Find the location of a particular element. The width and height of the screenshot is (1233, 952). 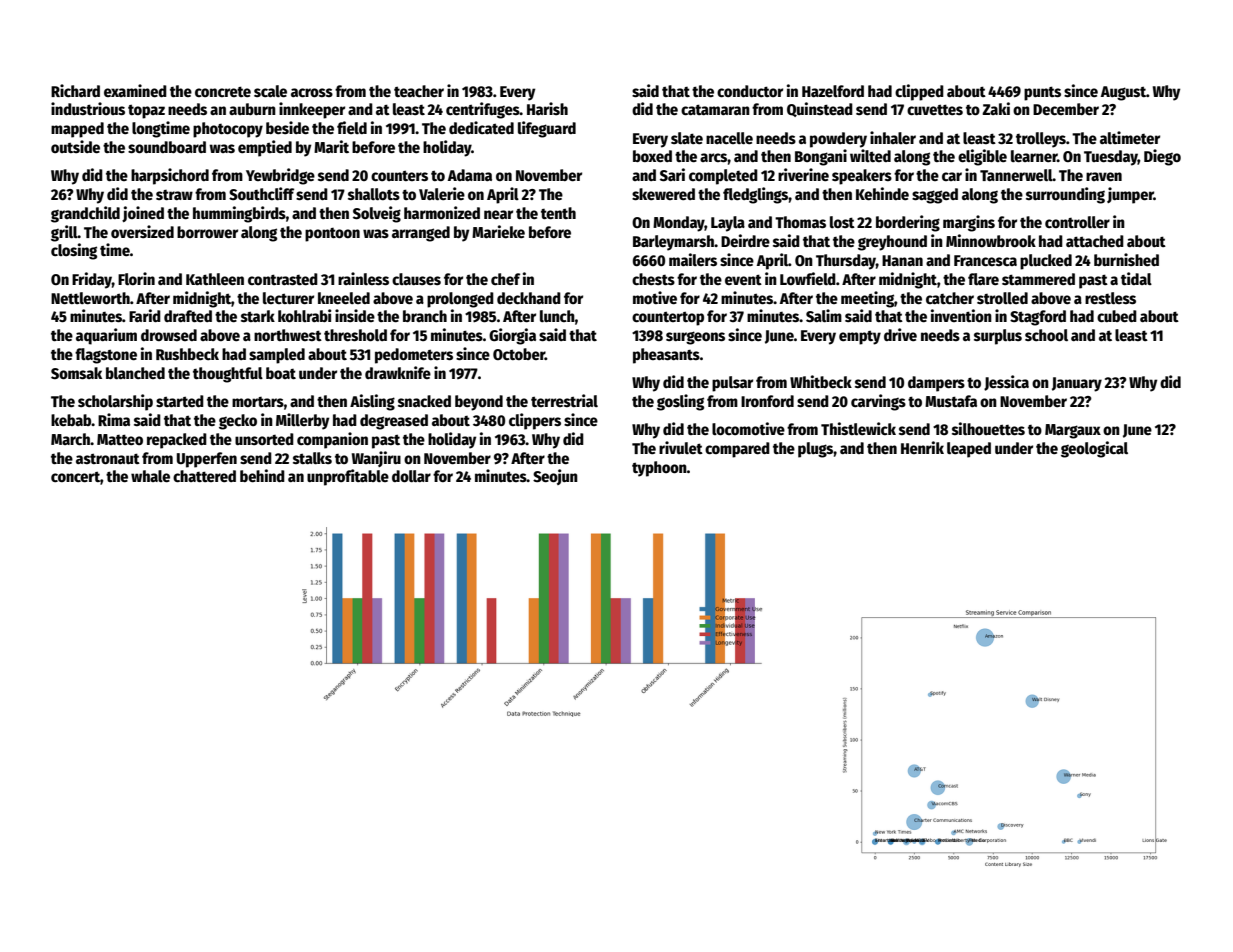

arcs is located at coordinates (713, 158).
